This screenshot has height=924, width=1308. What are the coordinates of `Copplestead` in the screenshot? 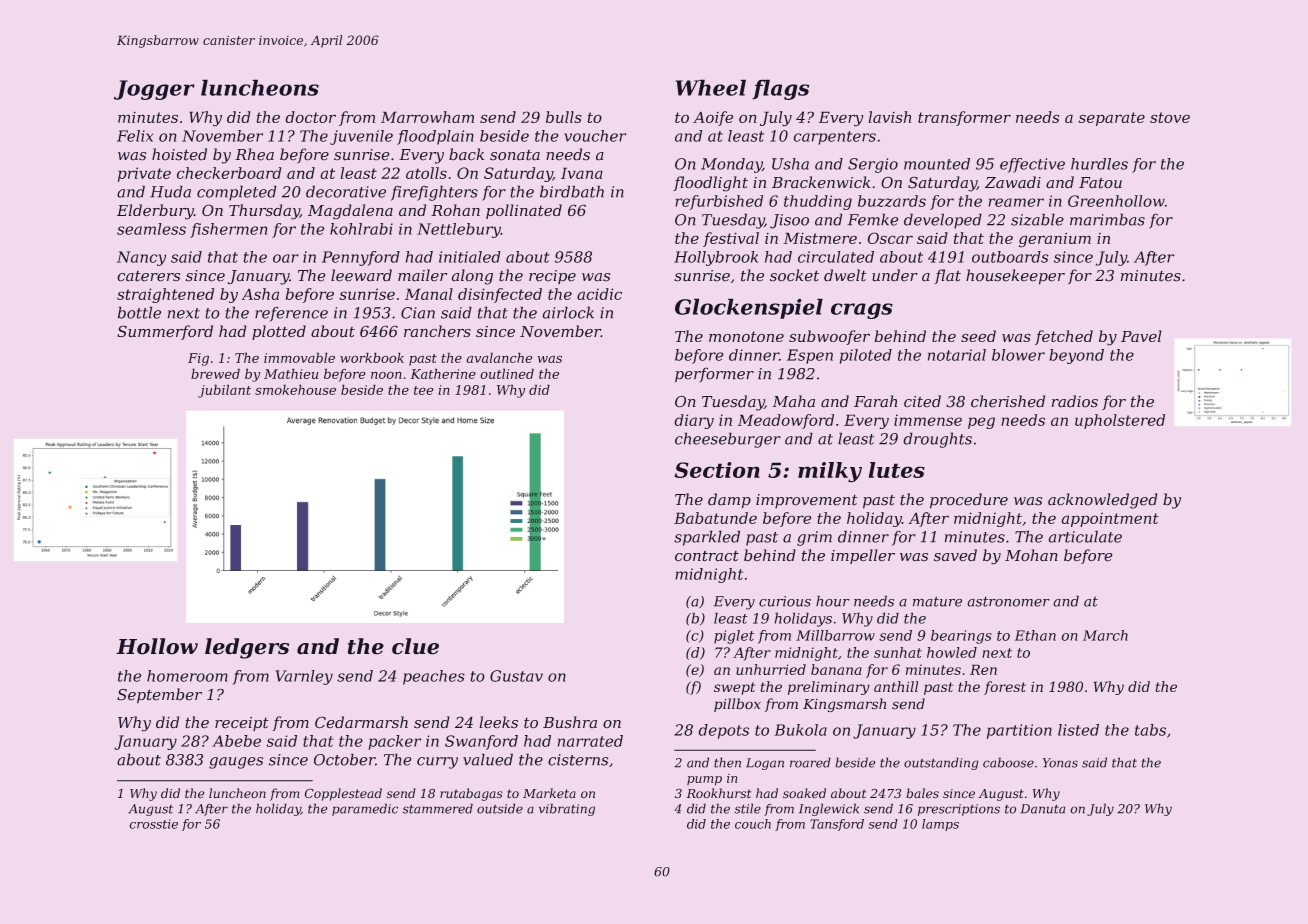 It's located at (343, 794).
